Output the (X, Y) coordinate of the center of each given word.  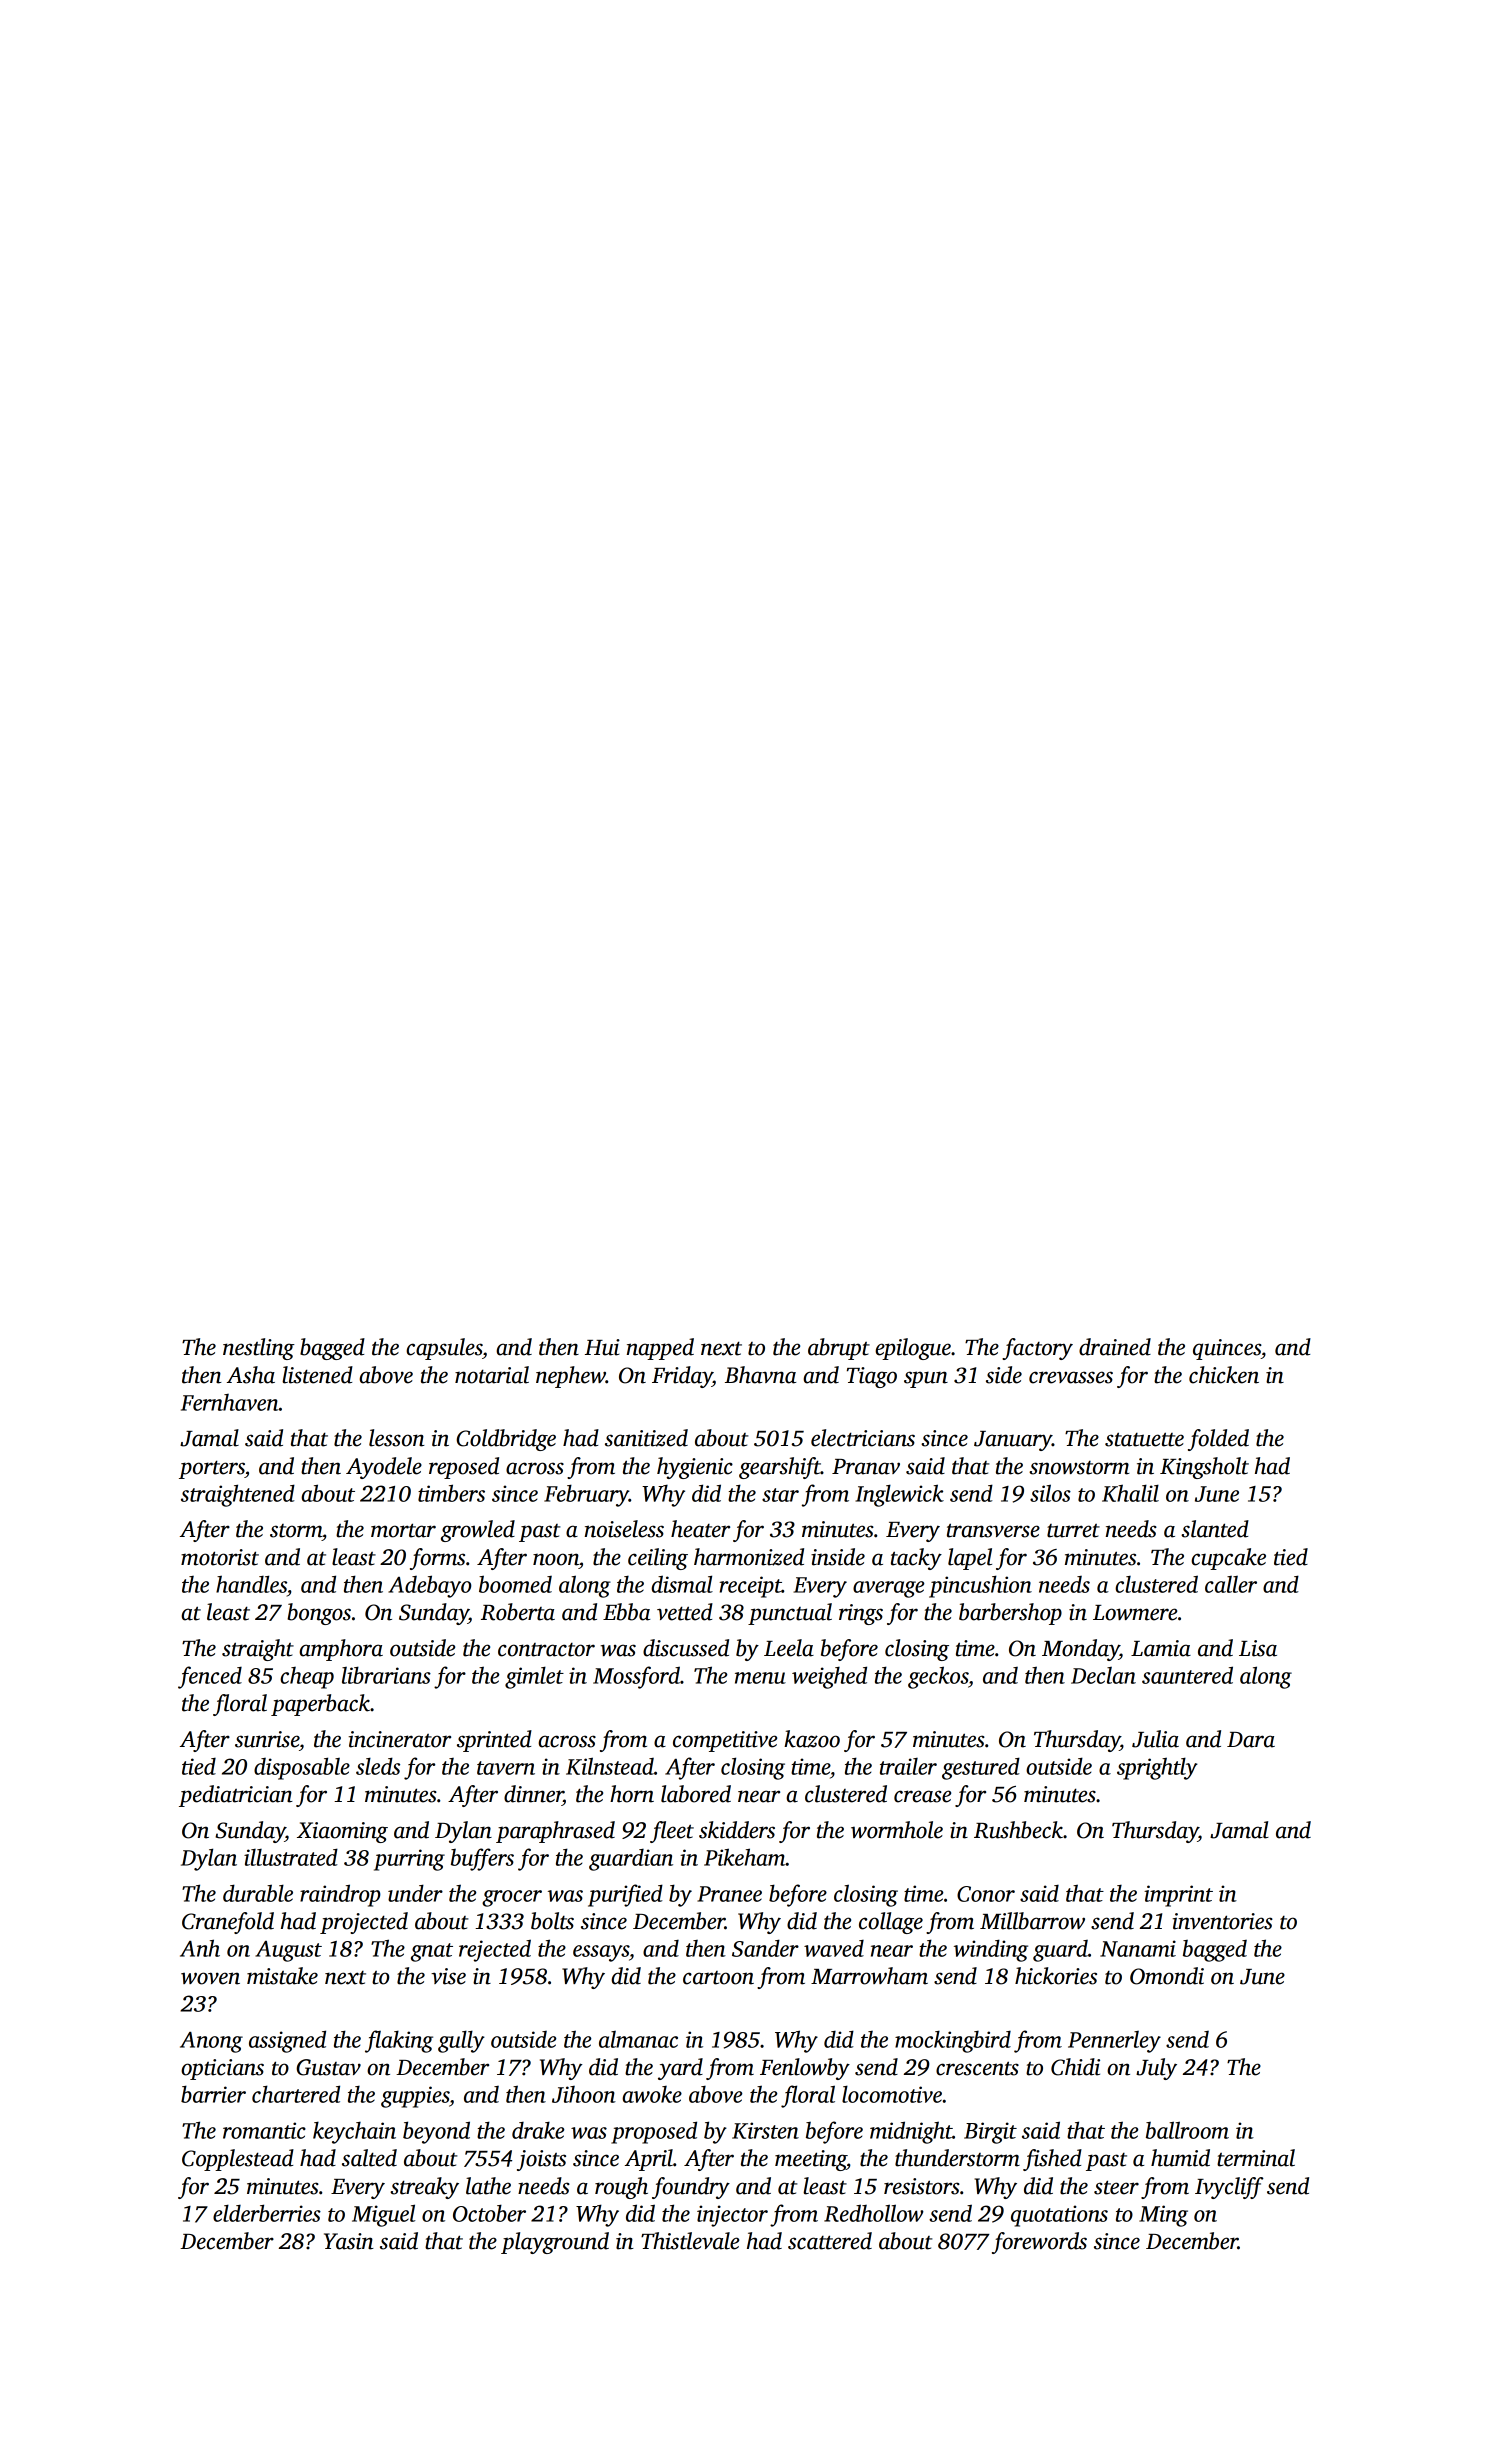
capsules (444, 1349)
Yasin (349, 2241)
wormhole (897, 1830)
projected (364, 1923)
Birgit (990, 2133)
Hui (602, 1347)
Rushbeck (1018, 1830)
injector (732, 2216)
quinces (1227, 1349)
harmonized (749, 1557)
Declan (1103, 1675)
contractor (546, 1650)
